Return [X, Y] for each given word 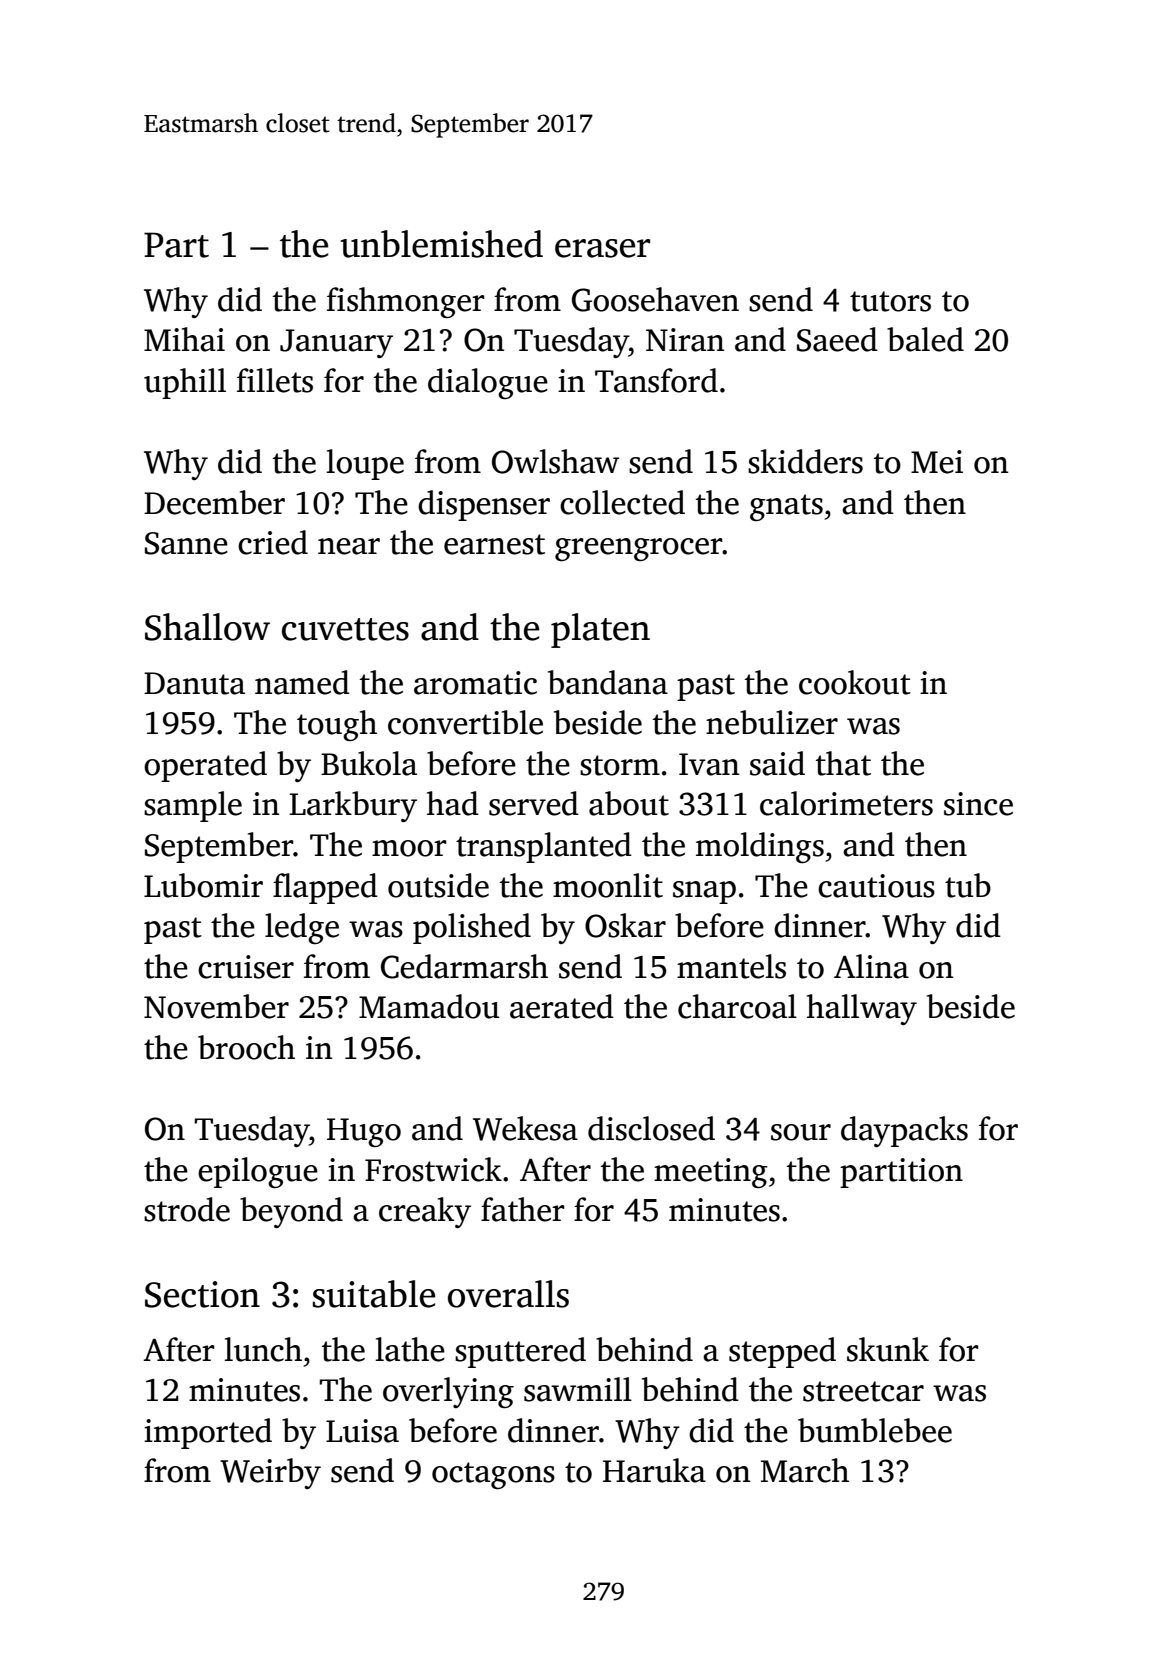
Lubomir [203, 885]
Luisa [362, 1431]
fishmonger [406, 302]
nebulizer [772, 722]
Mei [937, 462]
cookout [855, 682]
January [336, 343]
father [523, 1209]
